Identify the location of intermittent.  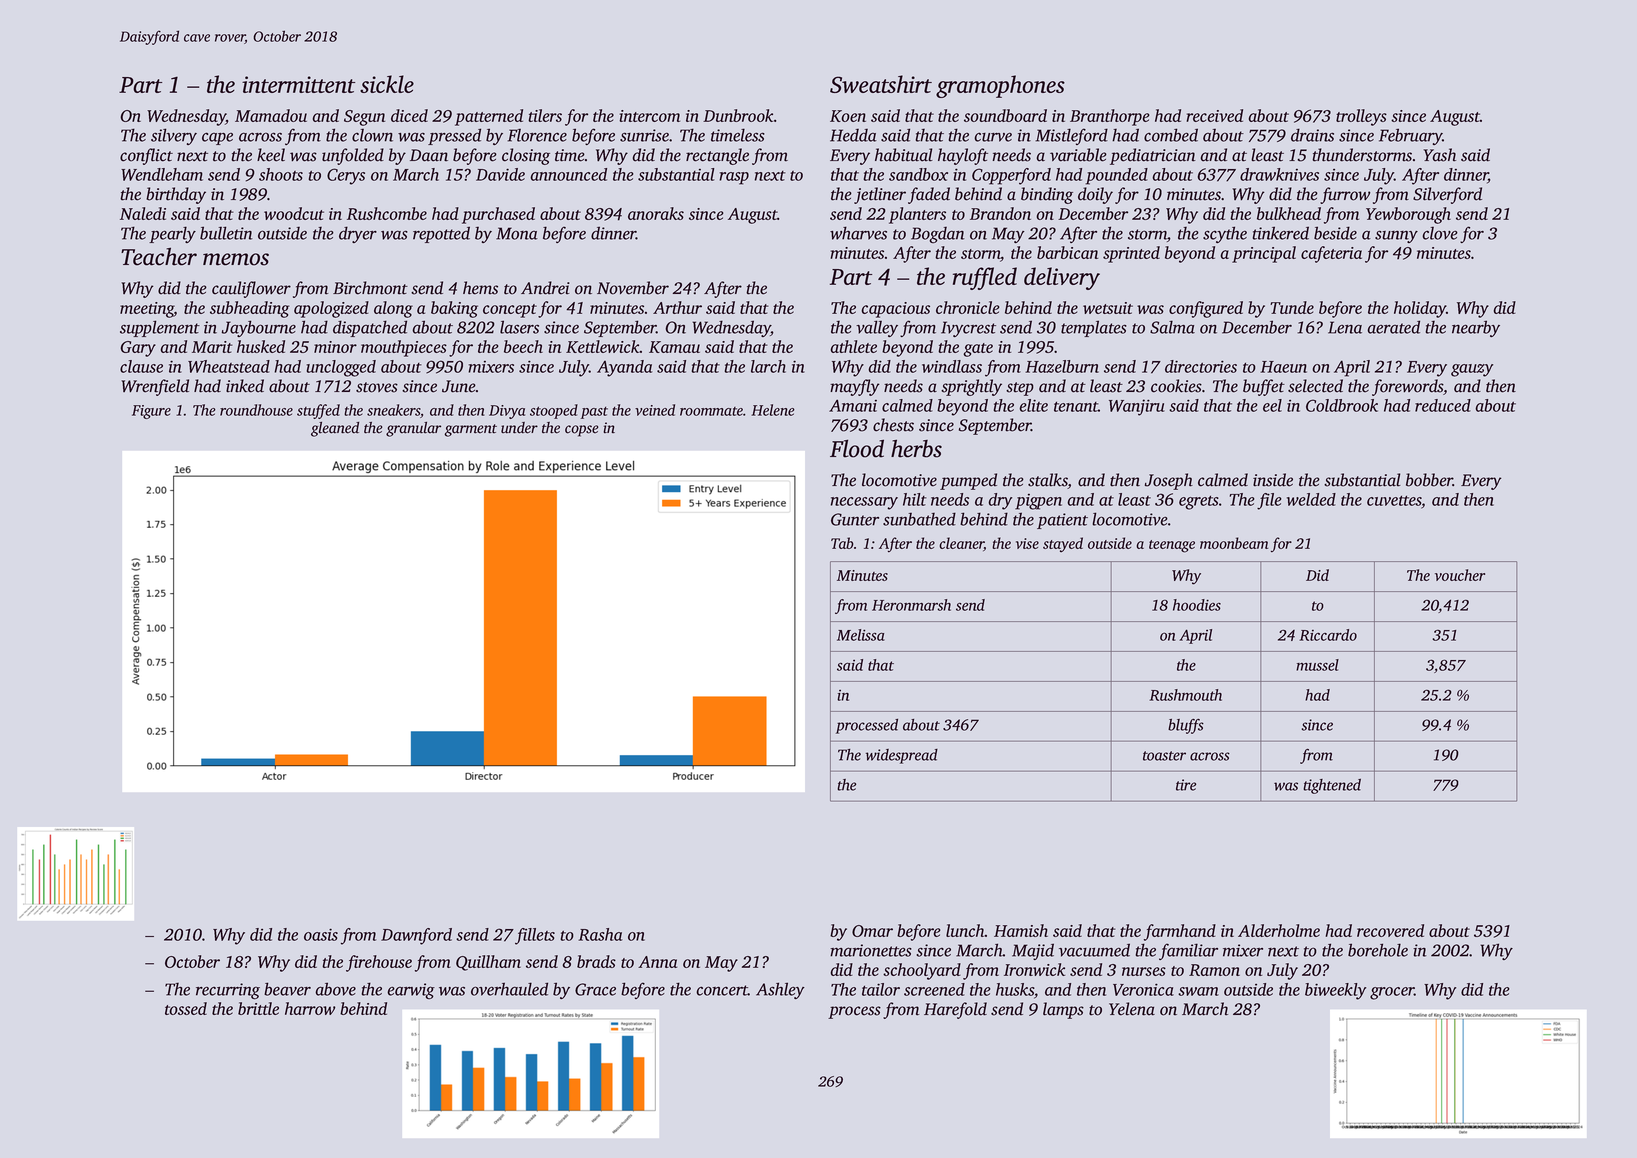
(298, 84).
